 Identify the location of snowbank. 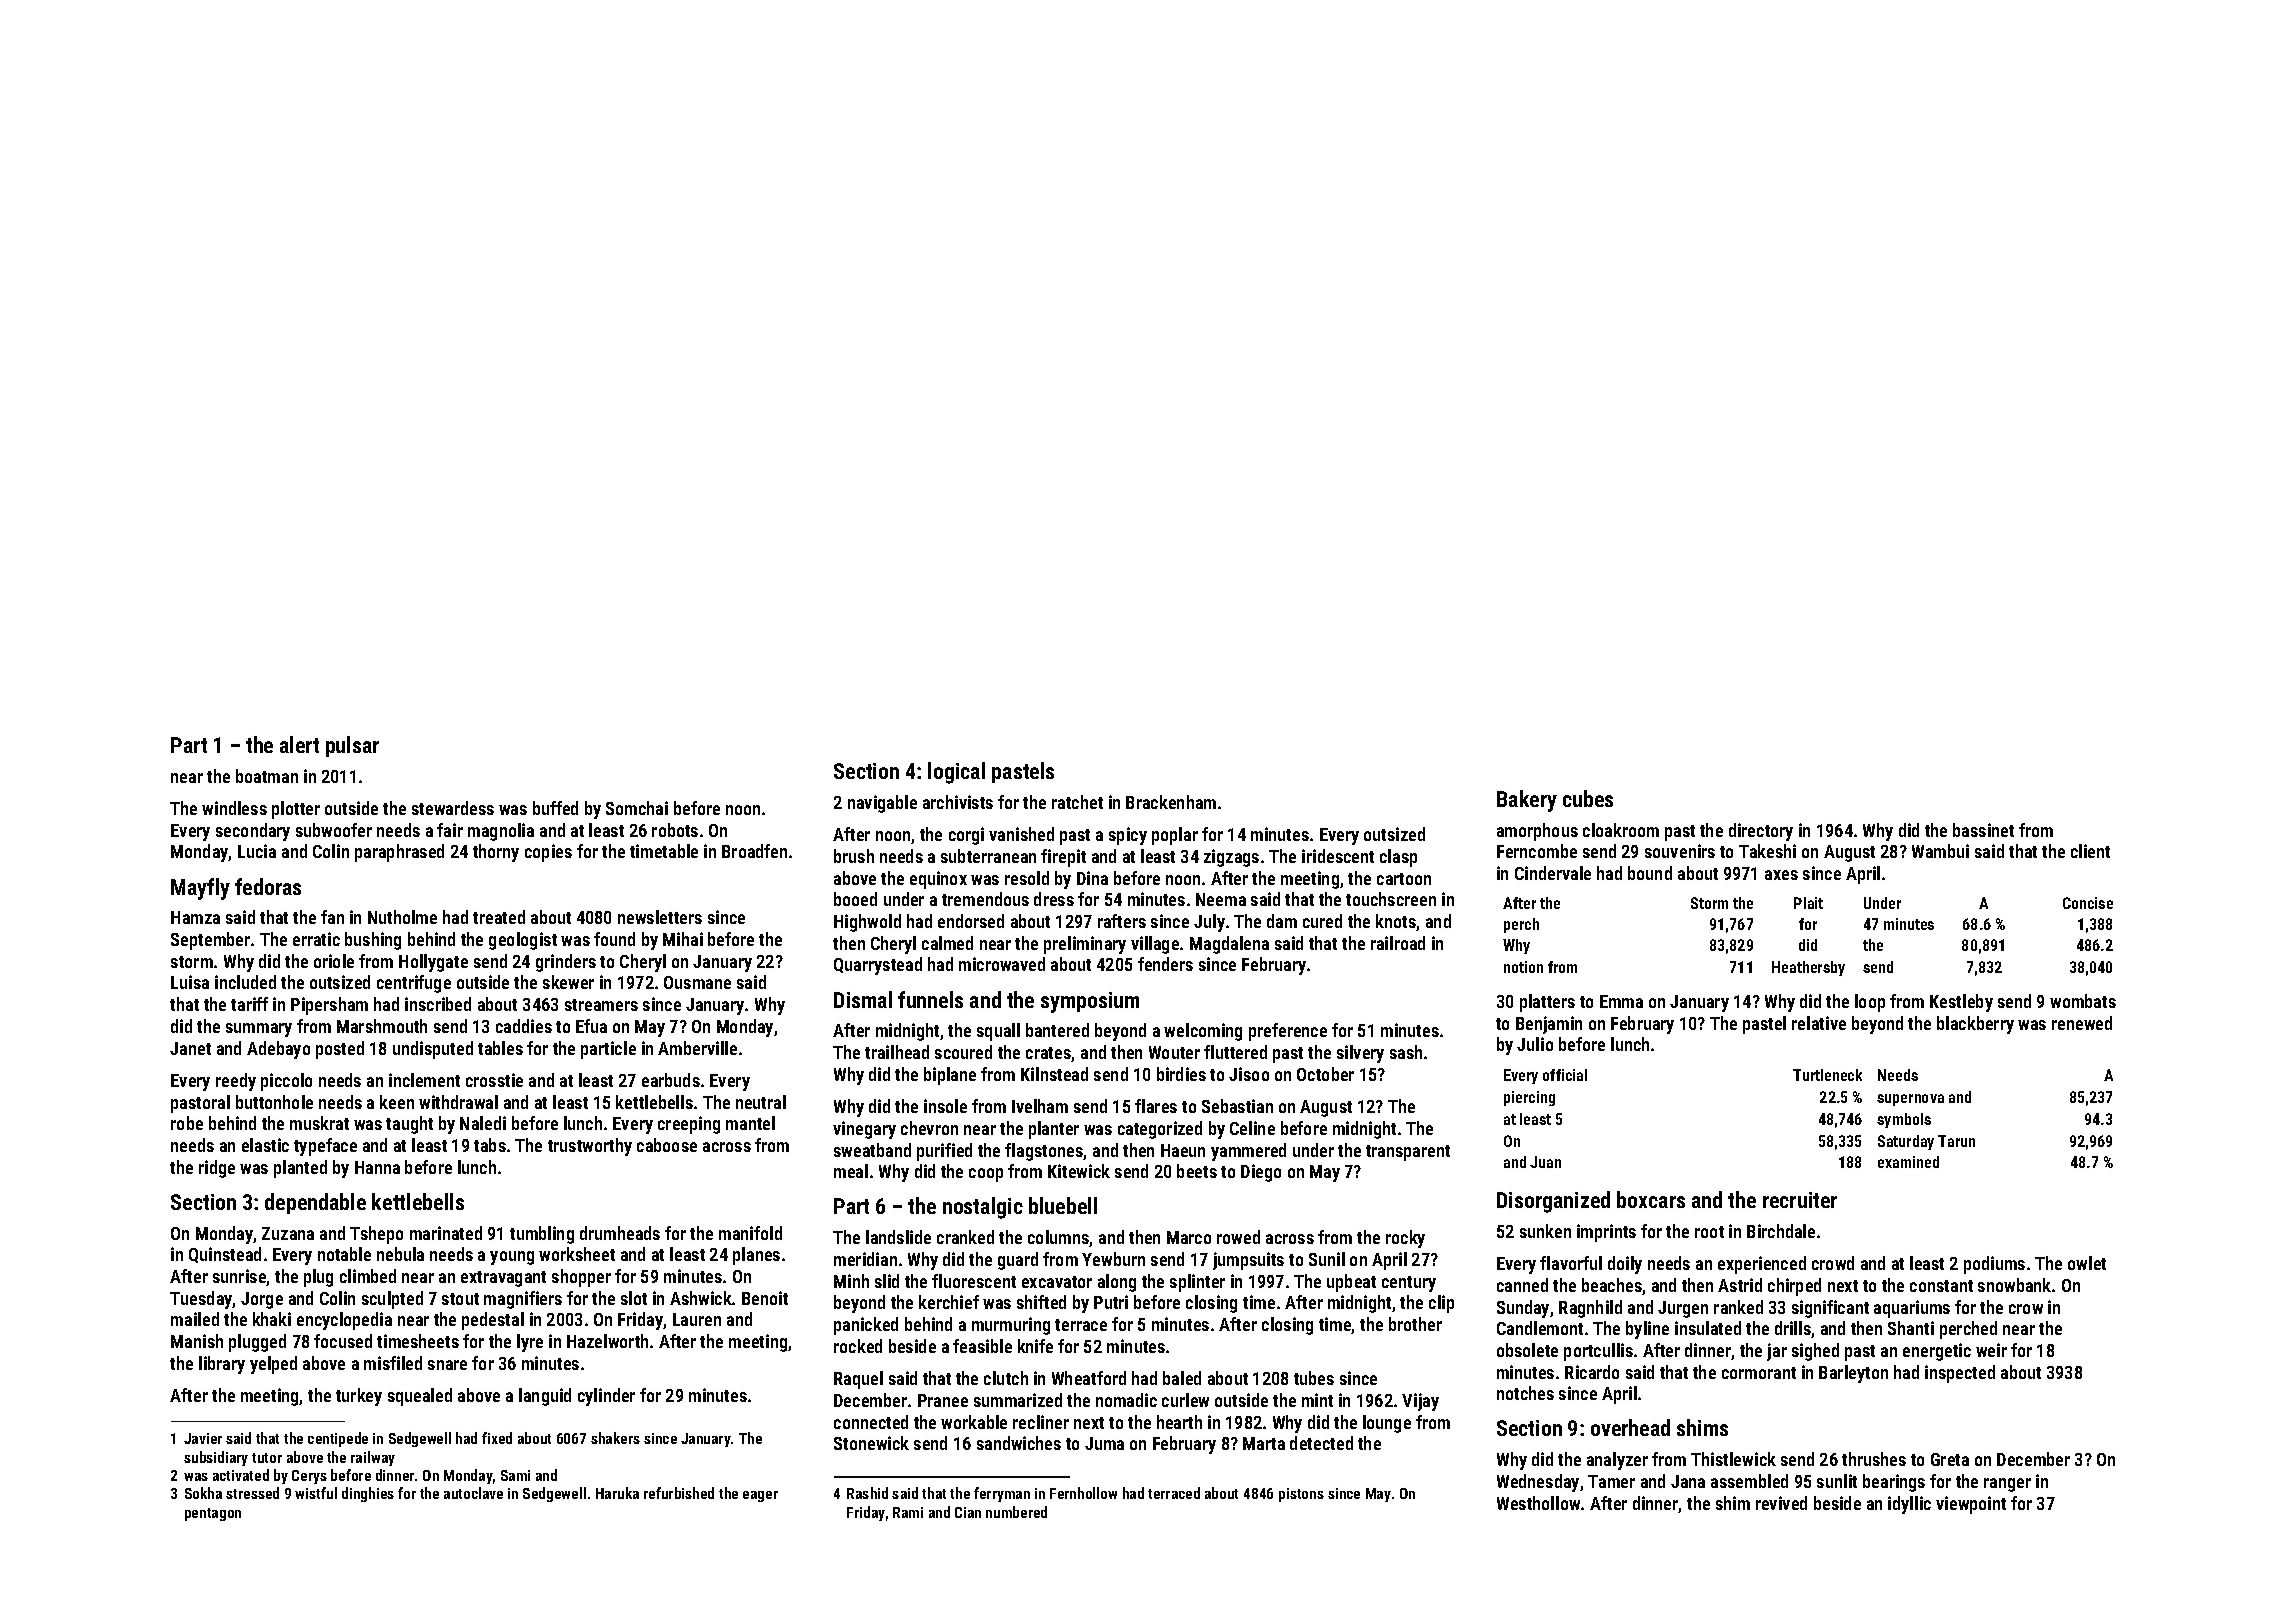
(2014, 1285).
